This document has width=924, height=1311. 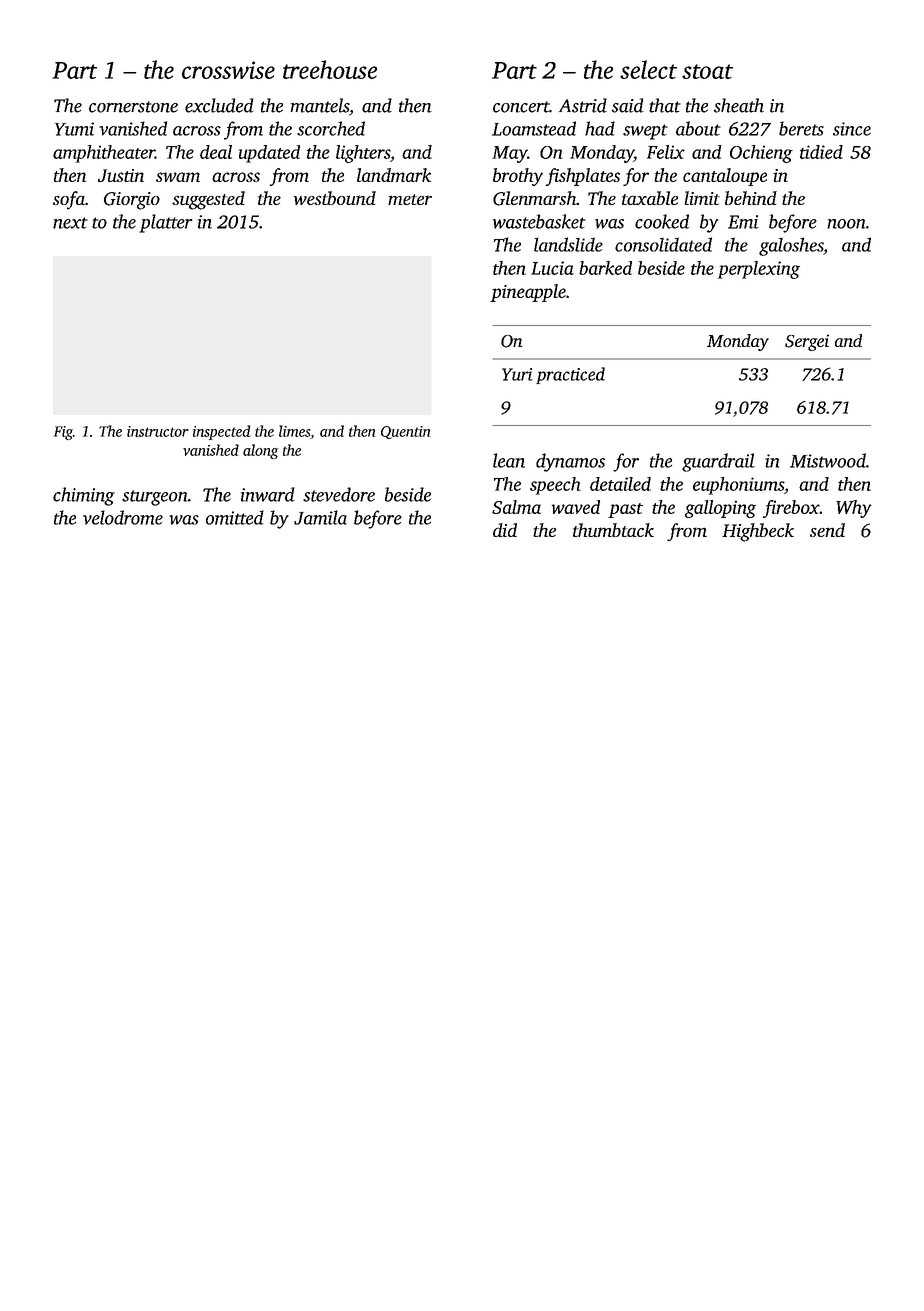 I want to click on stoat, so click(x=707, y=71).
